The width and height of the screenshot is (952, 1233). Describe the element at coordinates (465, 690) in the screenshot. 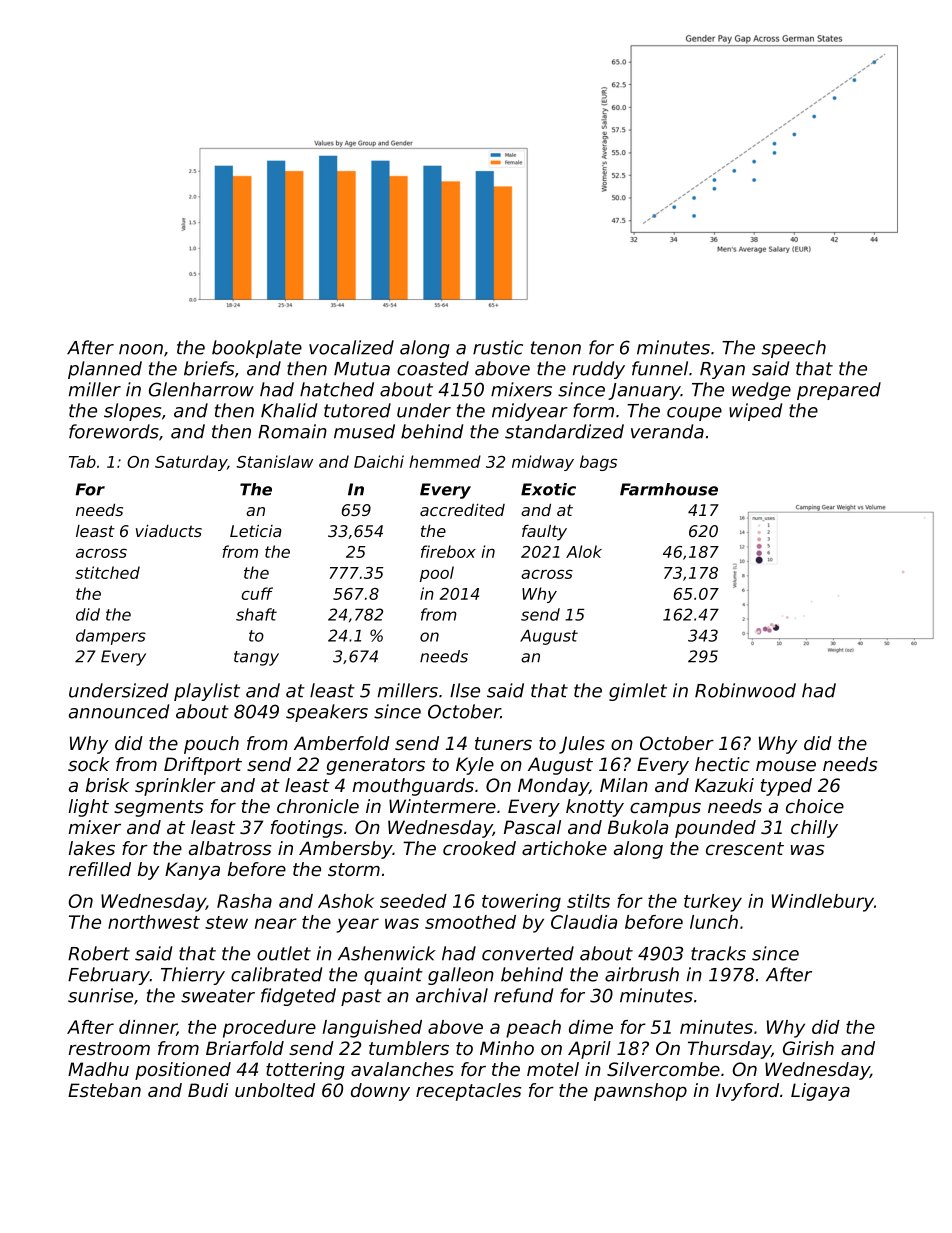

I see `Ilse` at that location.
